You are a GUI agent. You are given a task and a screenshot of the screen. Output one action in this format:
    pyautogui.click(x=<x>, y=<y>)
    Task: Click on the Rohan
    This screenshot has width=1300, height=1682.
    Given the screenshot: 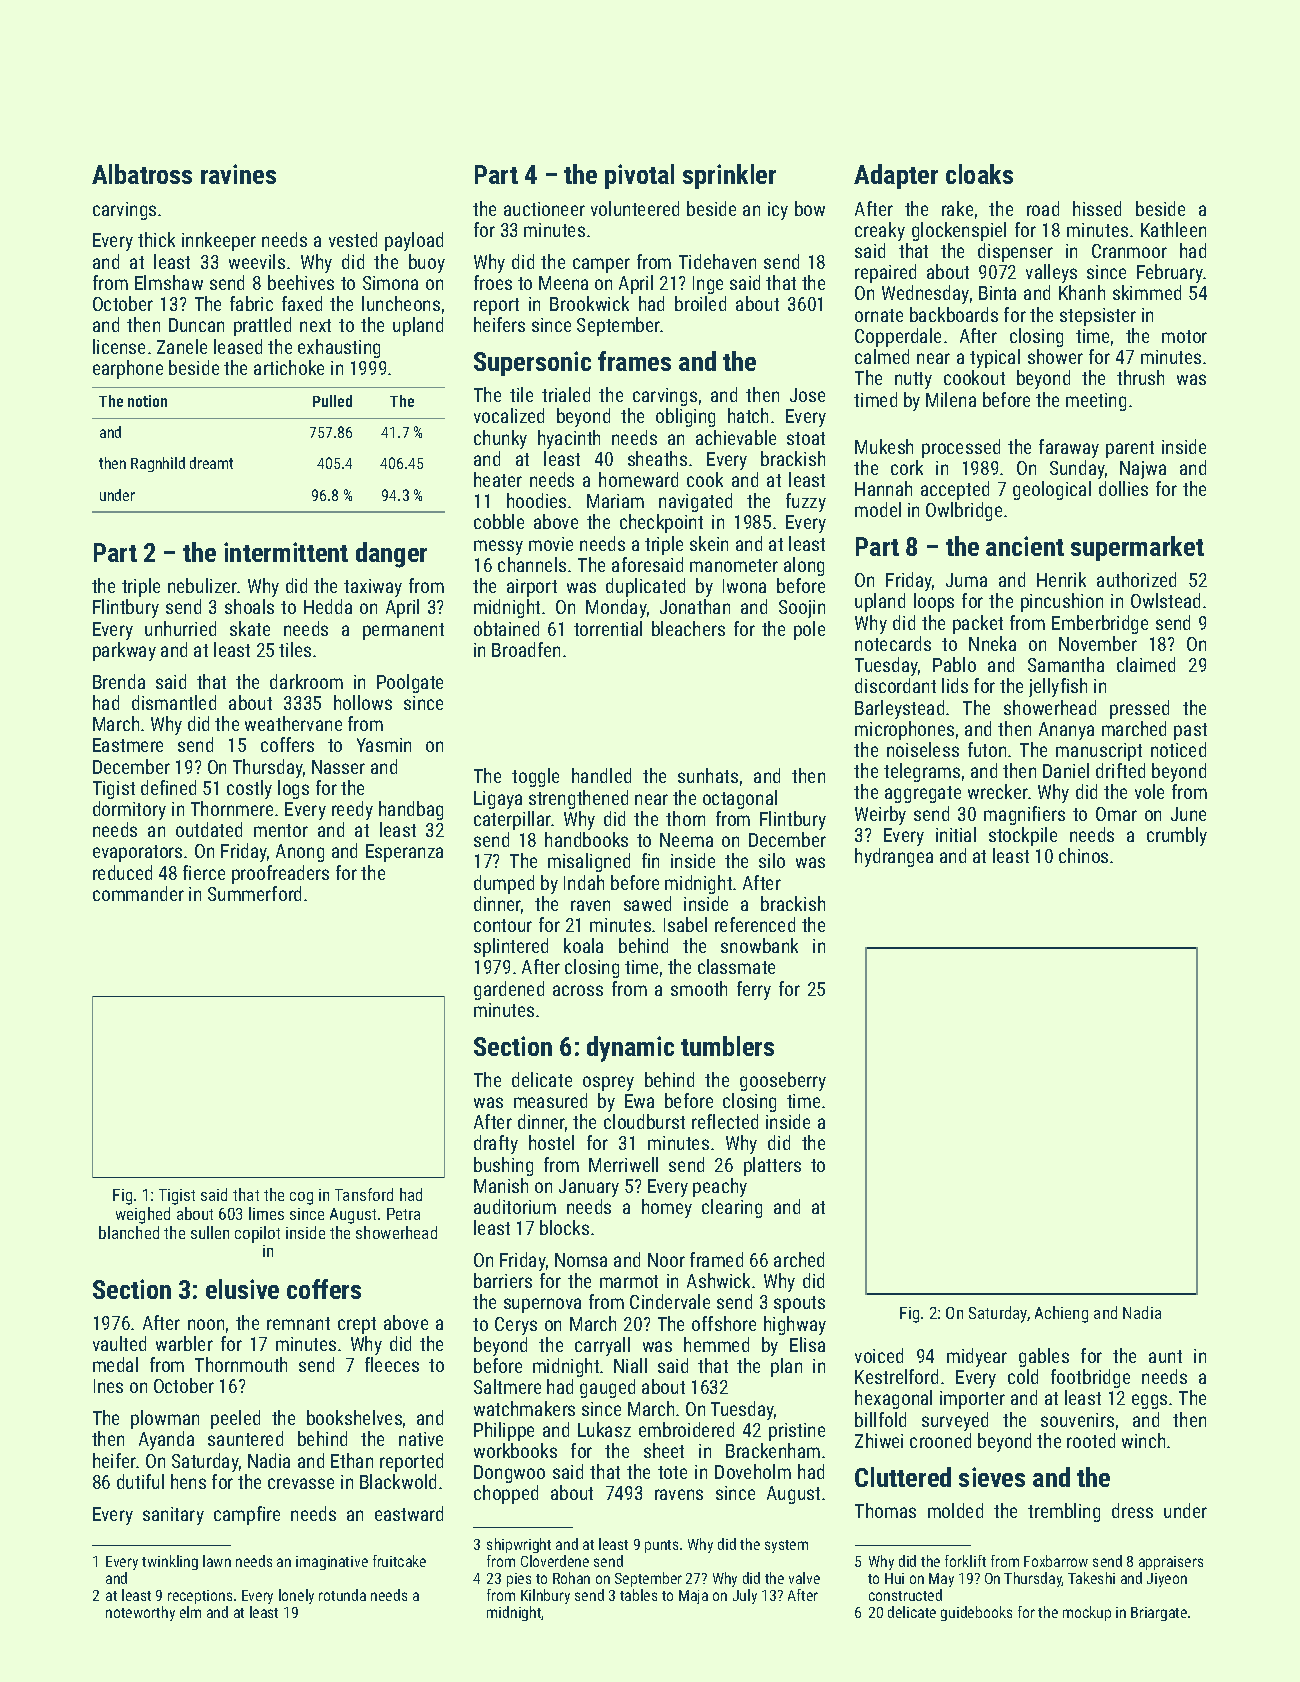 What is the action you would take?
    pyautogui.click(x=571, y=1578)
